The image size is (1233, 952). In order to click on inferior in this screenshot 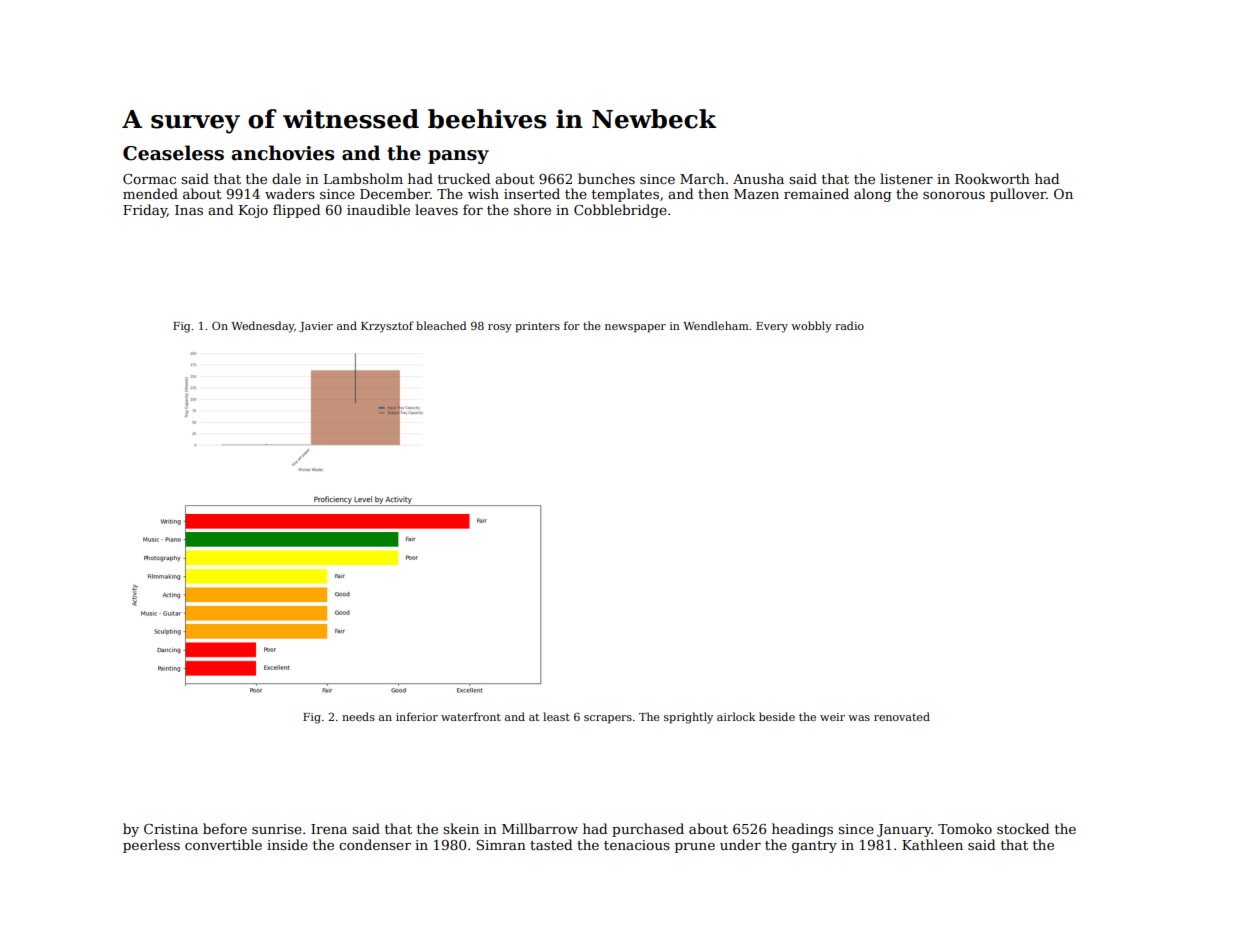, I will do `click(417, 716)`.
